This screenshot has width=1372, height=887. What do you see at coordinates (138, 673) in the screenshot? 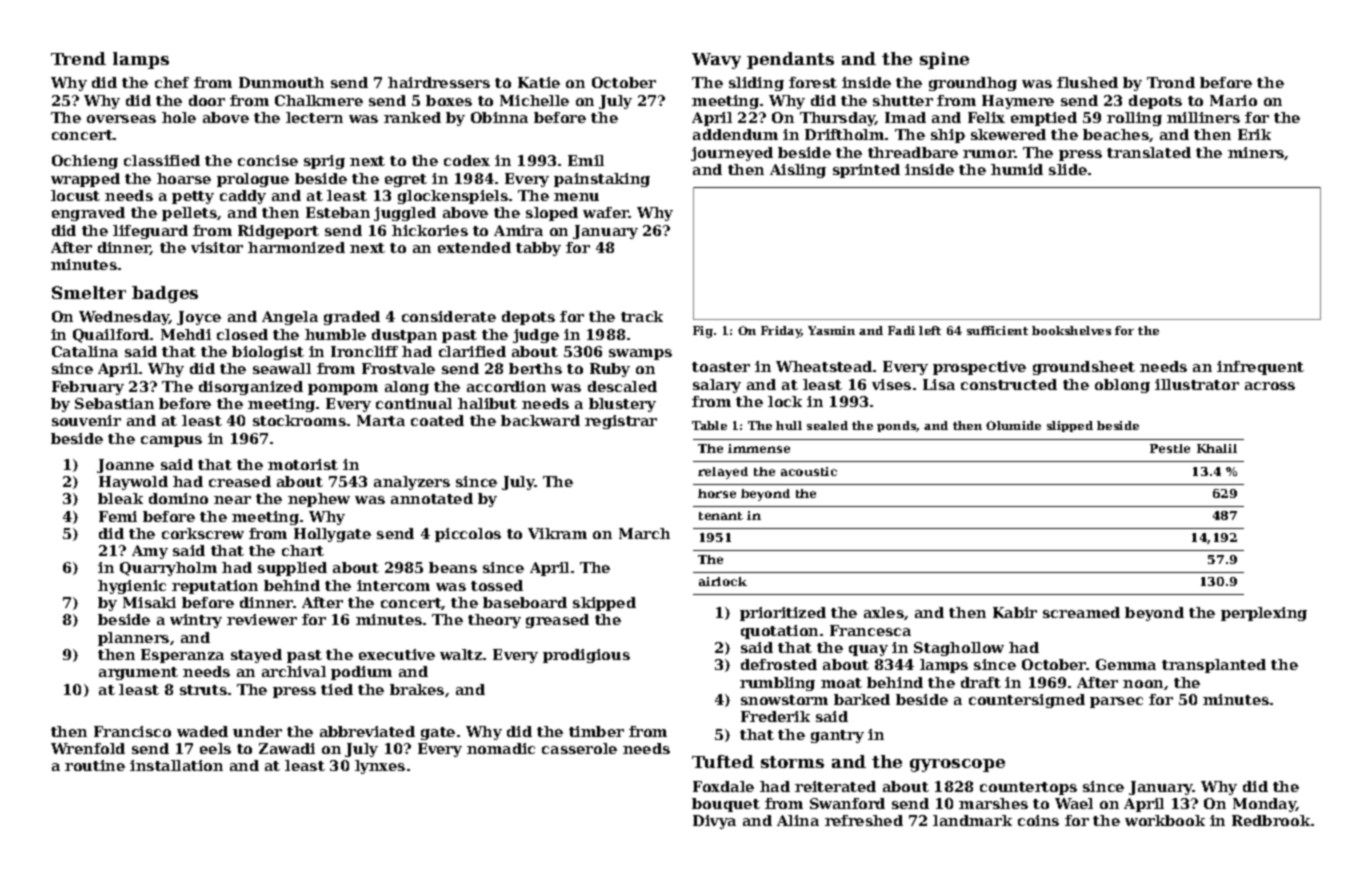
I see `argument` at bounding box center [138, 673].
